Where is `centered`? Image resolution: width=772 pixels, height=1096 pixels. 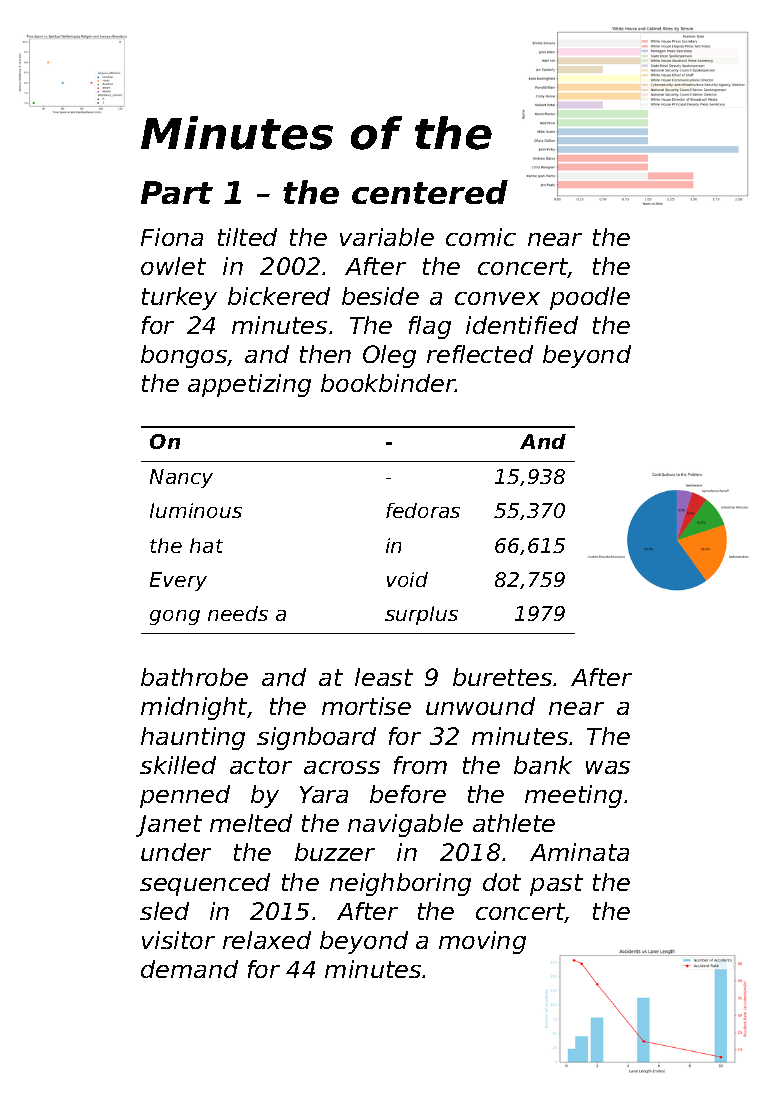
centered is located at coordinates (430, 192).
